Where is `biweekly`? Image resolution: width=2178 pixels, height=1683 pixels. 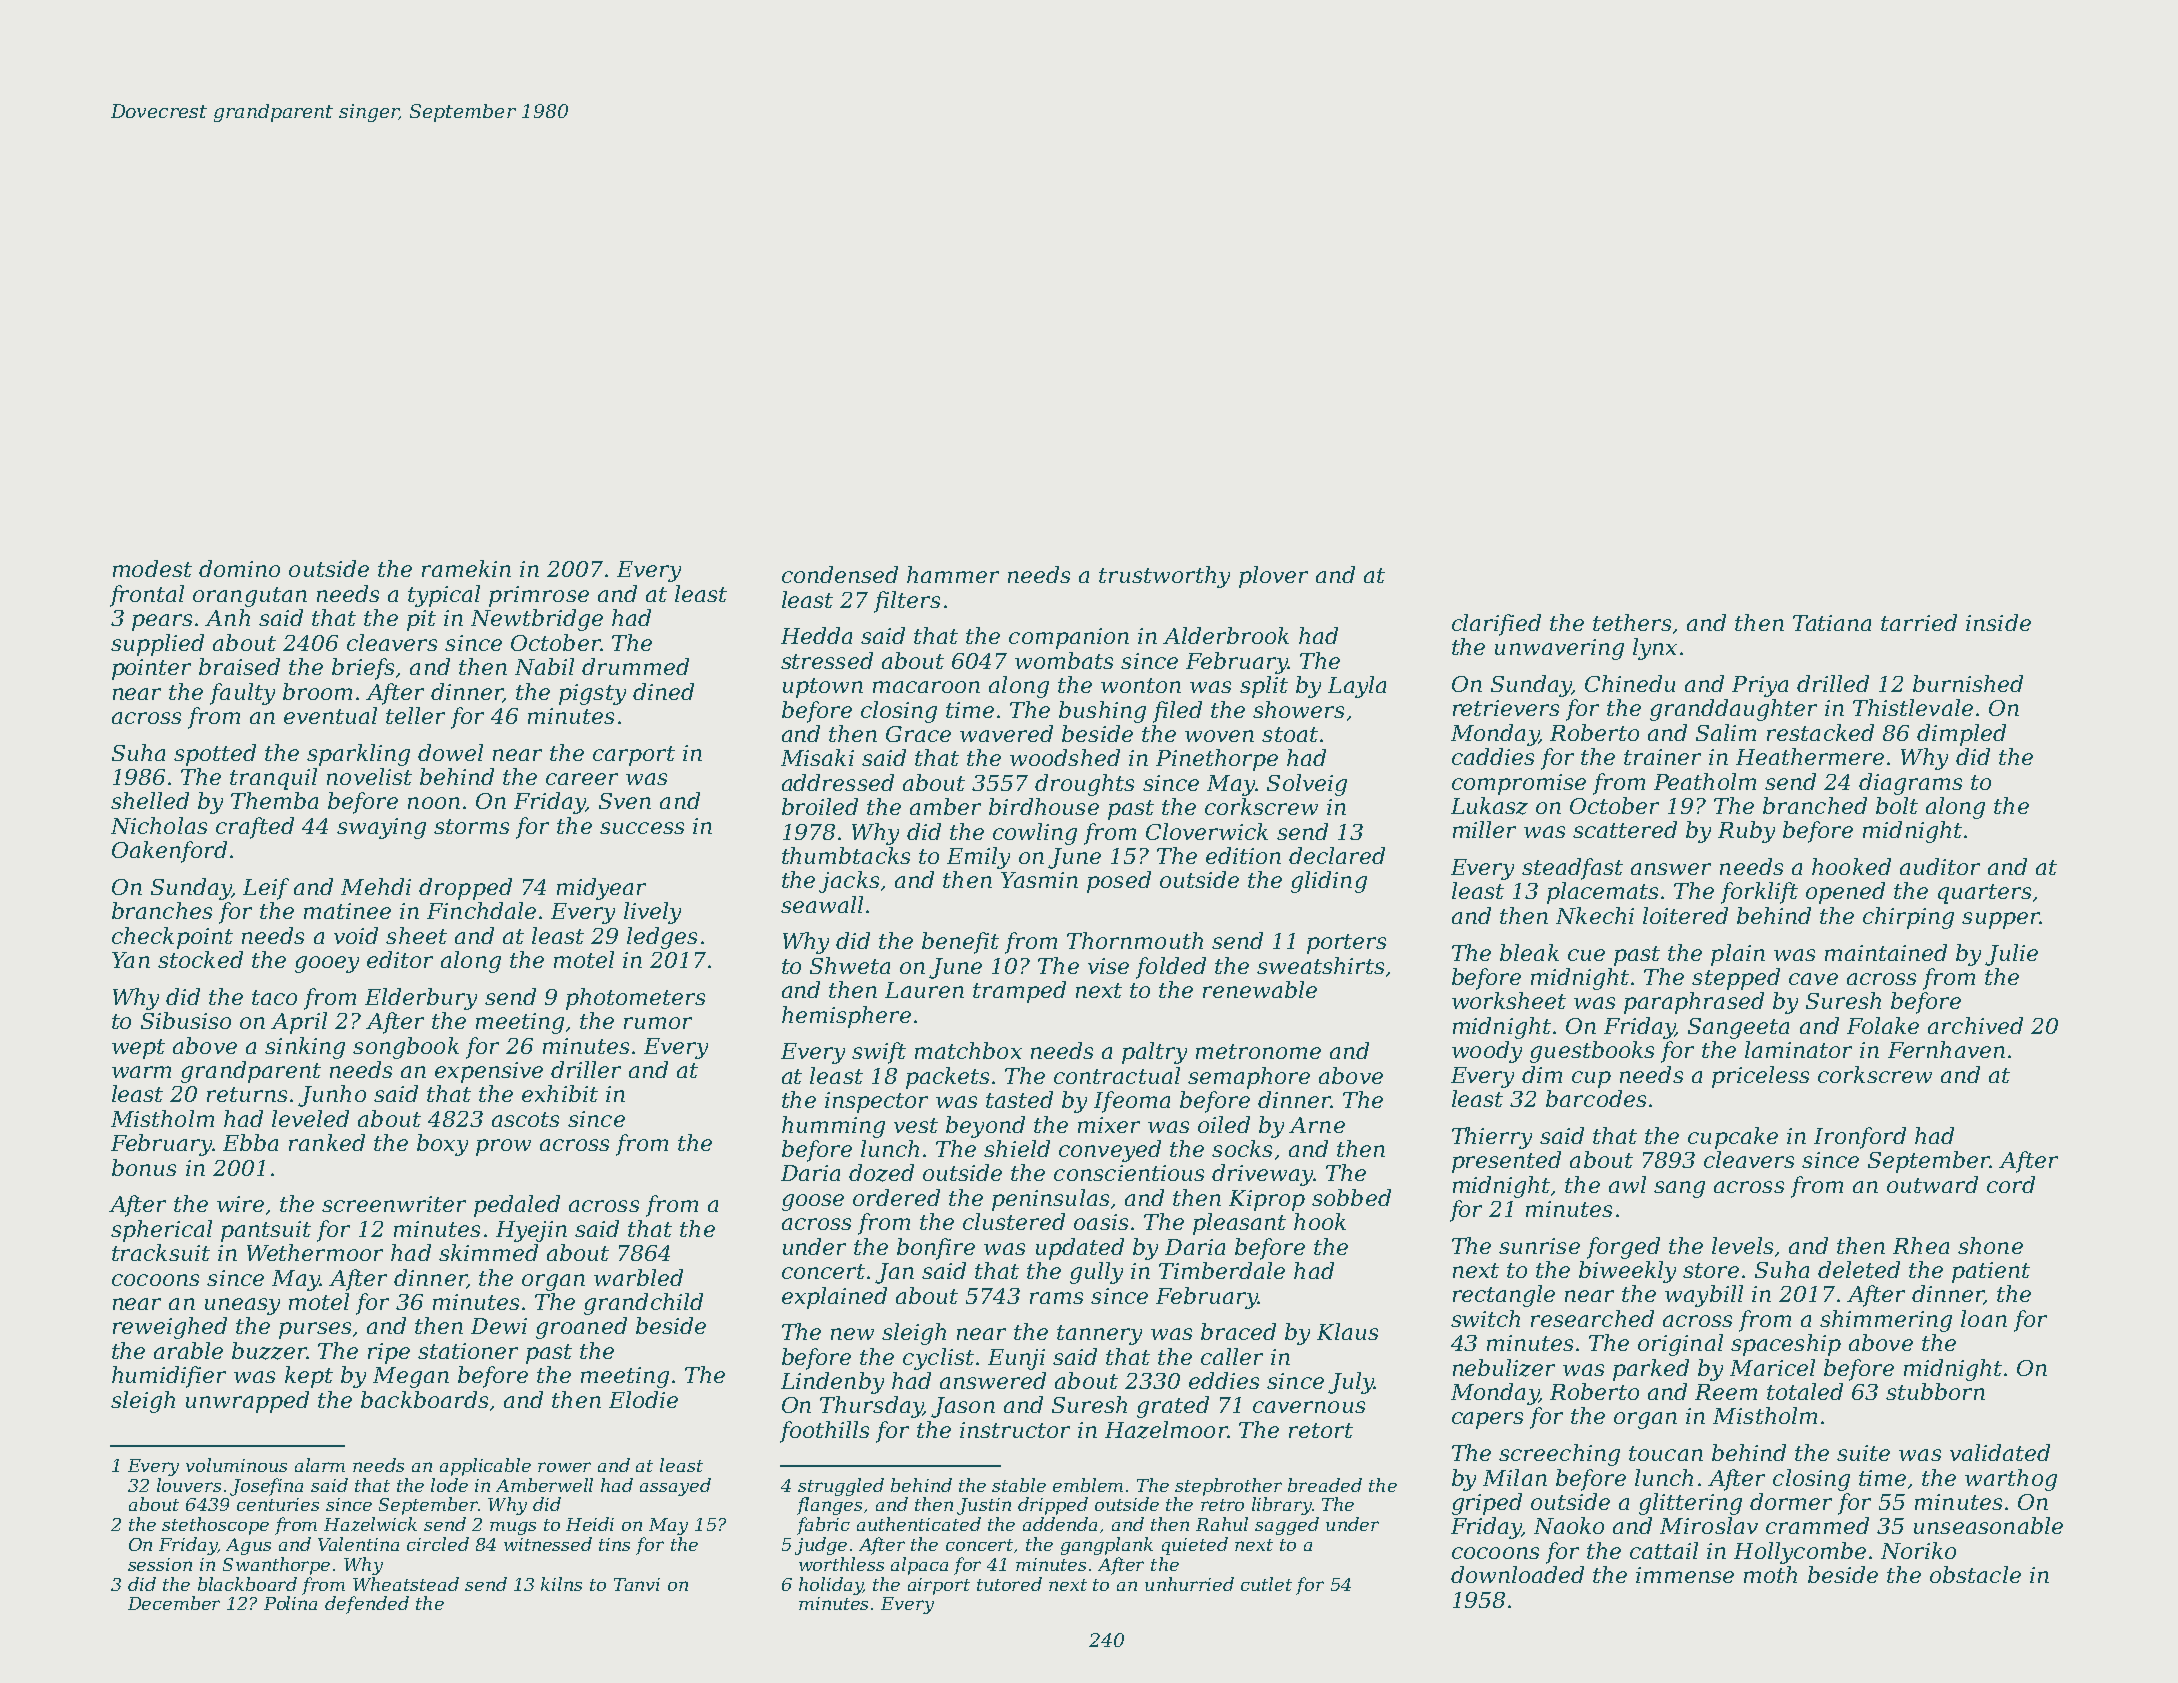 biweekly is located at coordinates (1627, 1272).
